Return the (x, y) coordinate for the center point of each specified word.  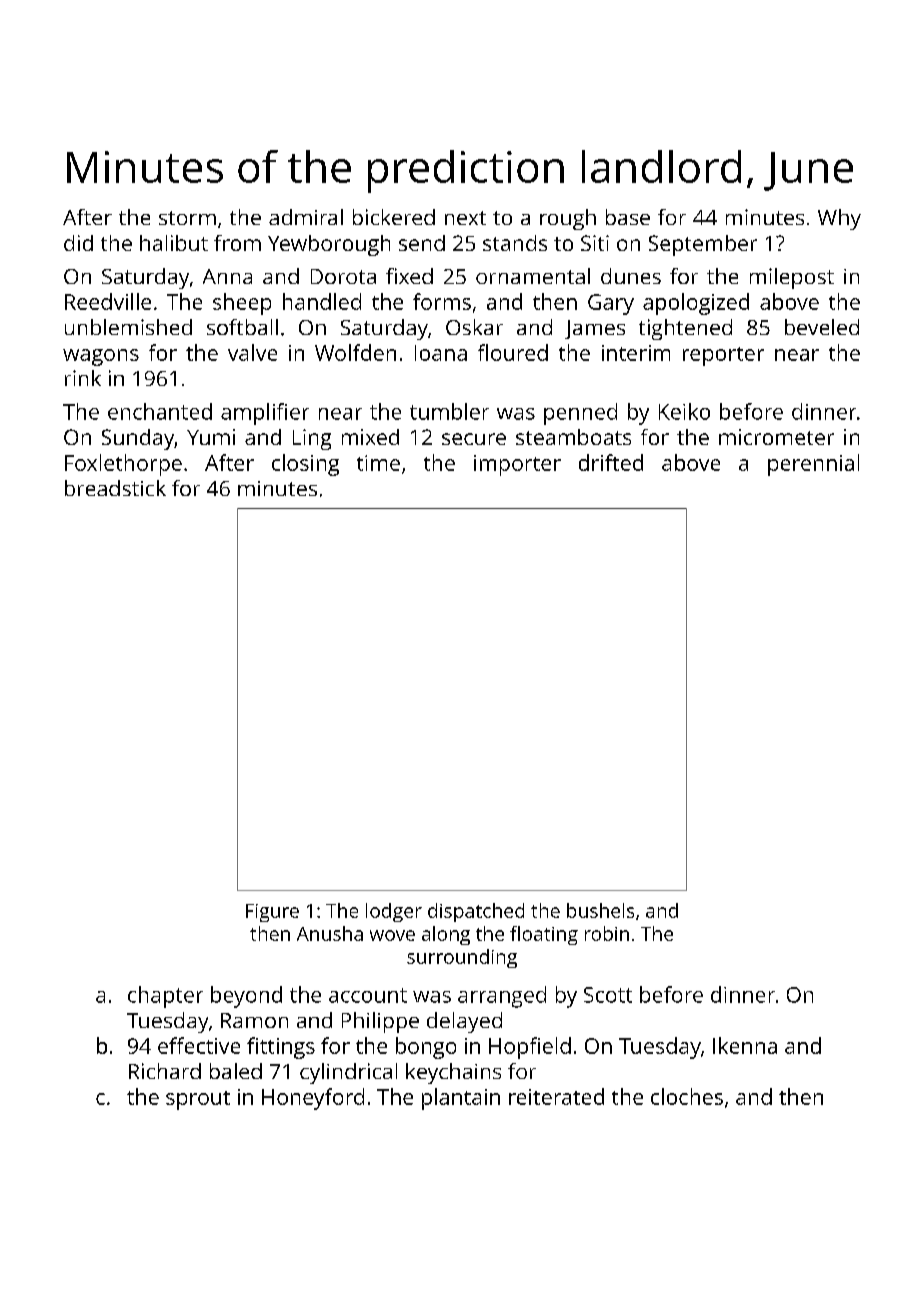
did (78, 243)
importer (517, 465)
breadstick (115, 488)
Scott (608, 995)
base (628, 217)
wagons (101, 357)
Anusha (330, 933)
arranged (502, 997)
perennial (813, 465)
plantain (461, 1099)
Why (839, 219)
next (465, 218)
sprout (198, 1100)
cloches (687, 1096)
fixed (409, 276)
